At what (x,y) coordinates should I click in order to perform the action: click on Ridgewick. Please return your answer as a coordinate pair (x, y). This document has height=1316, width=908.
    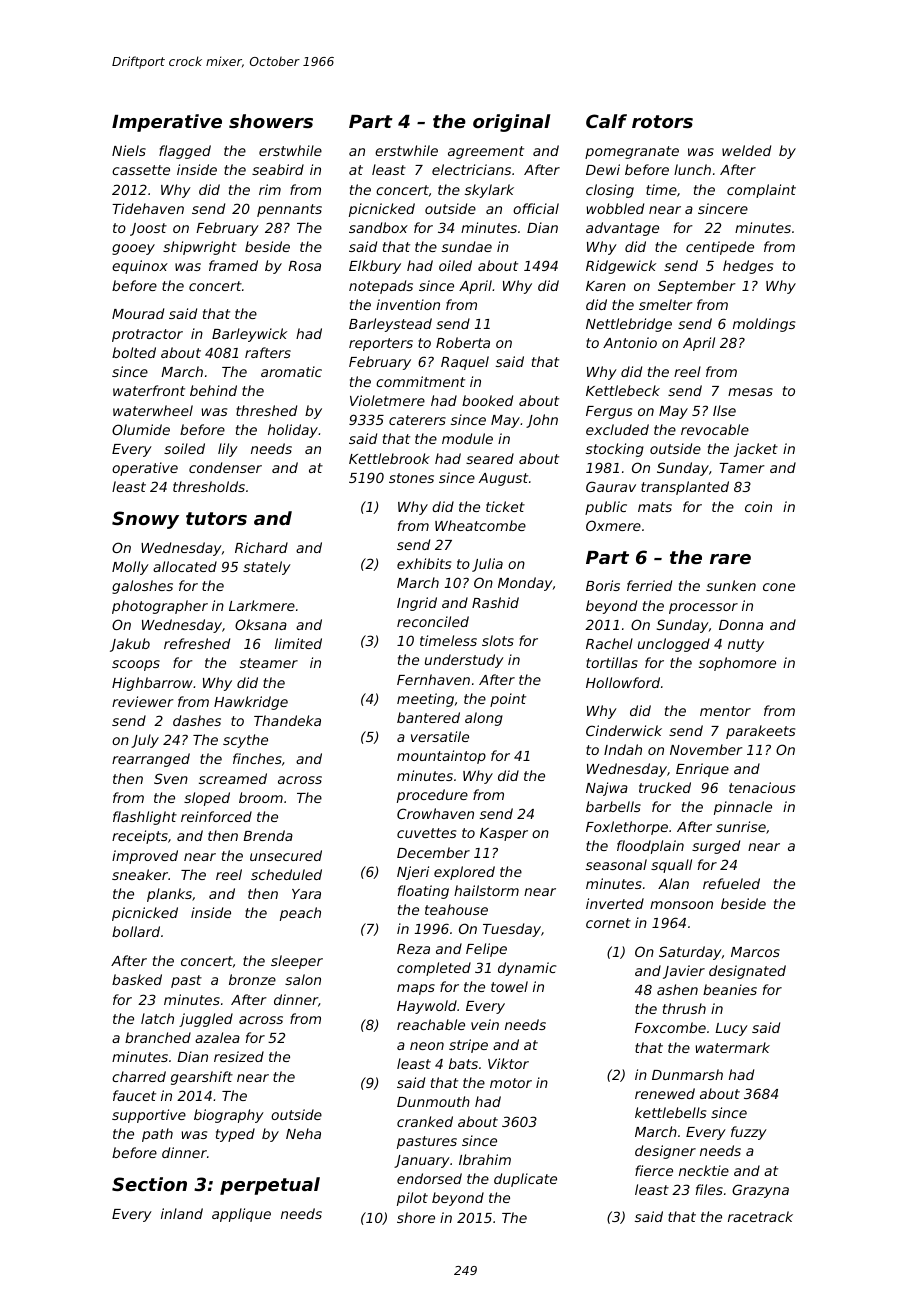
    Looking at the image, I should click on (621, 267).
